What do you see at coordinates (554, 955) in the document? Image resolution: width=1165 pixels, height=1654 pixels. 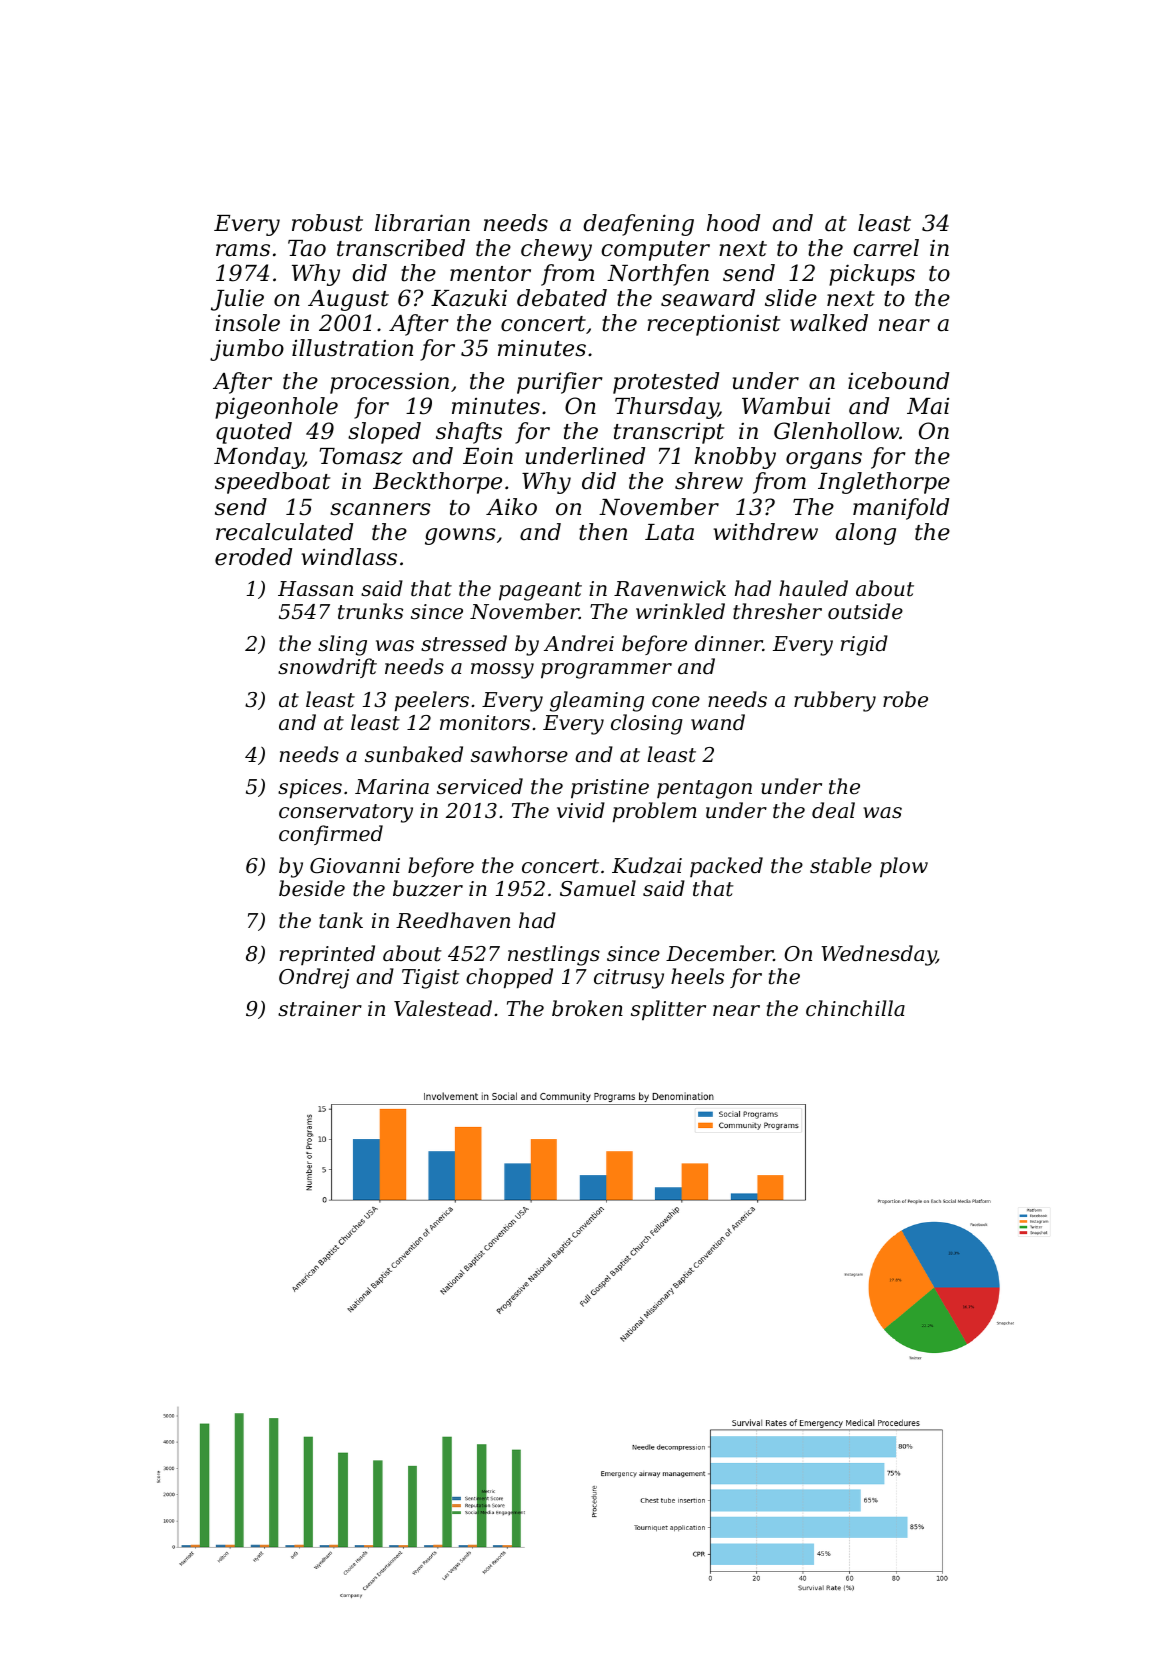 I see `nestlings` at bounding box center [554, 955].
